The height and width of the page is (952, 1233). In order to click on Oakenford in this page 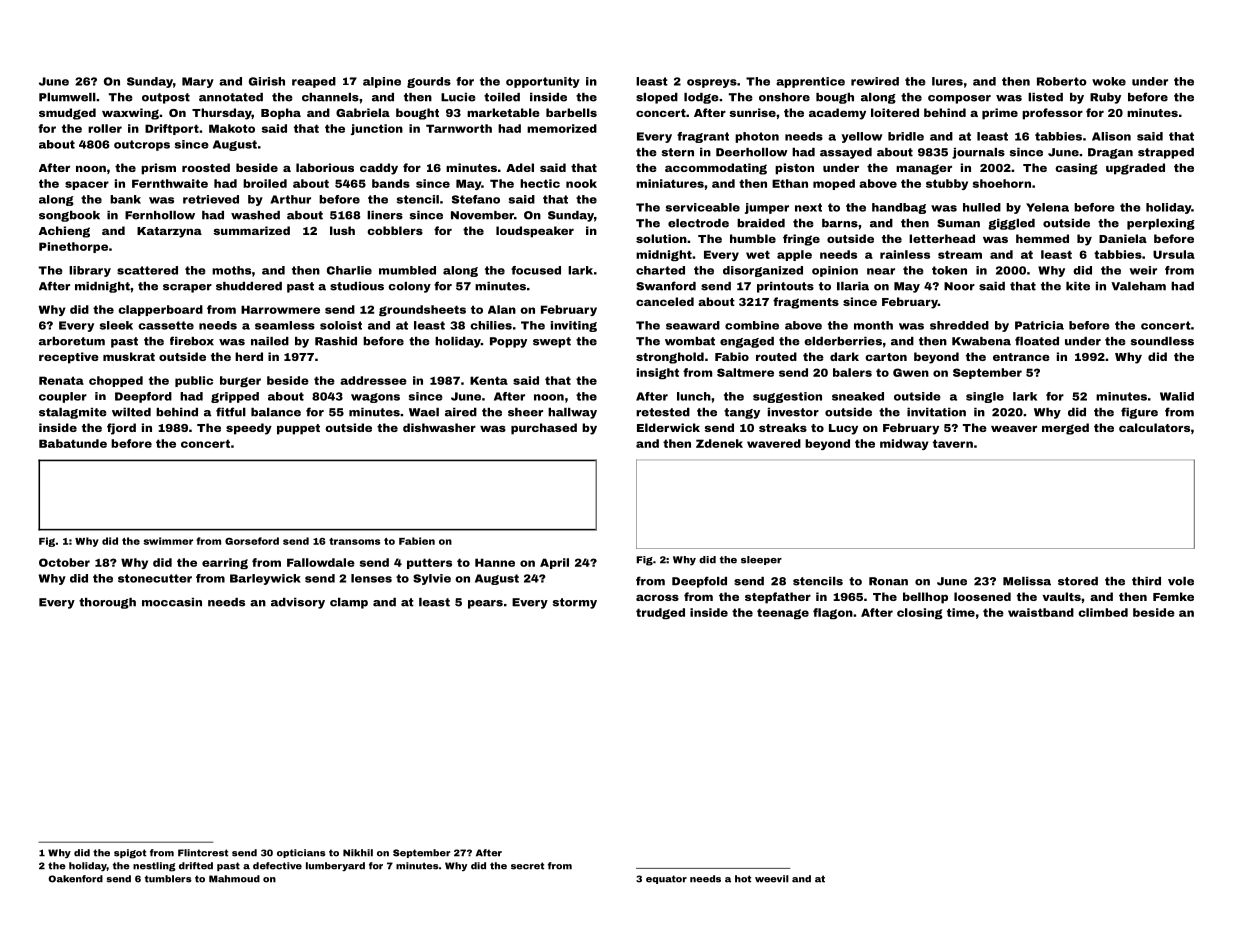, I will do `click(76, 879)`.
